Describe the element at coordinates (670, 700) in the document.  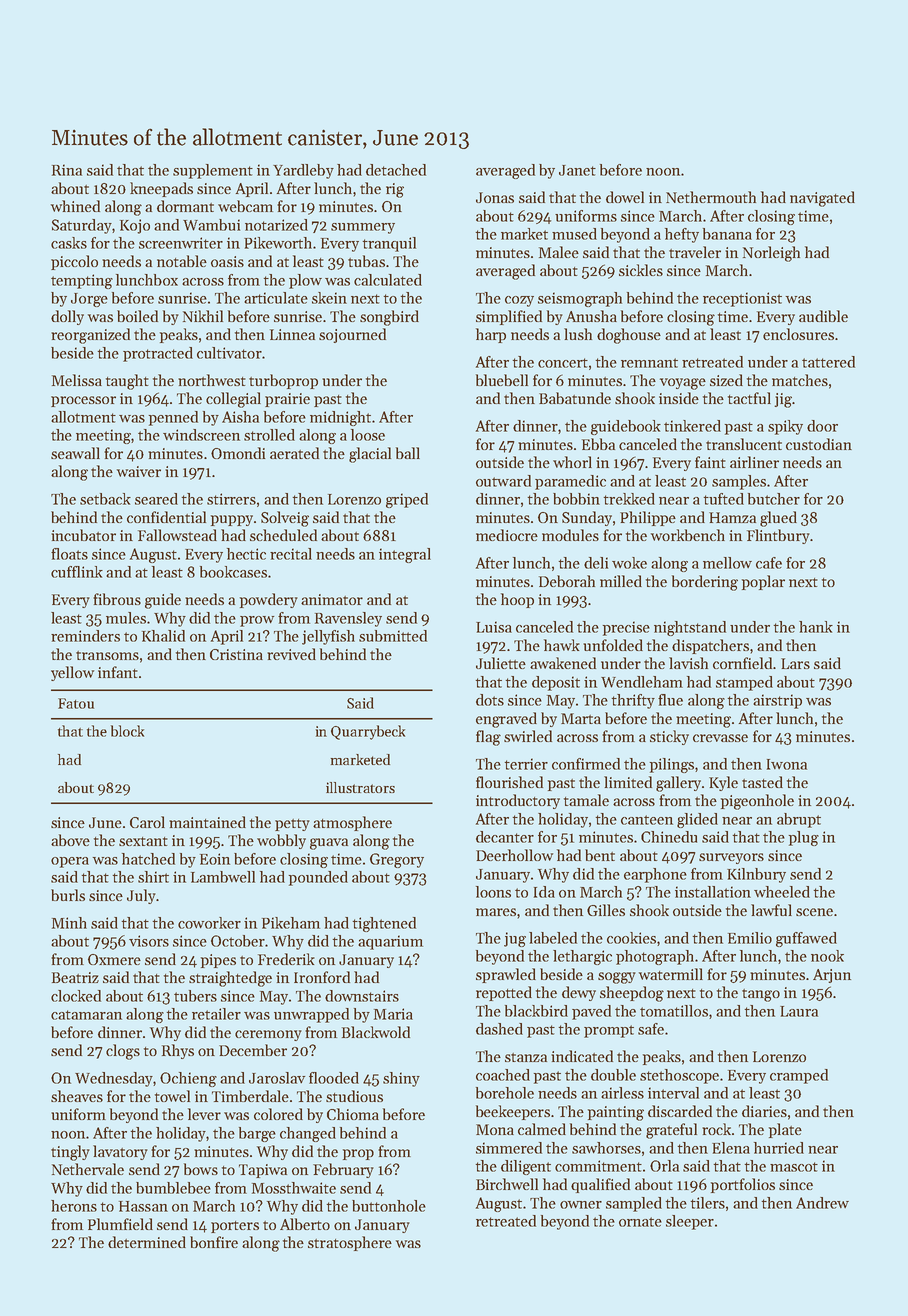
I see `flue` at that location.
